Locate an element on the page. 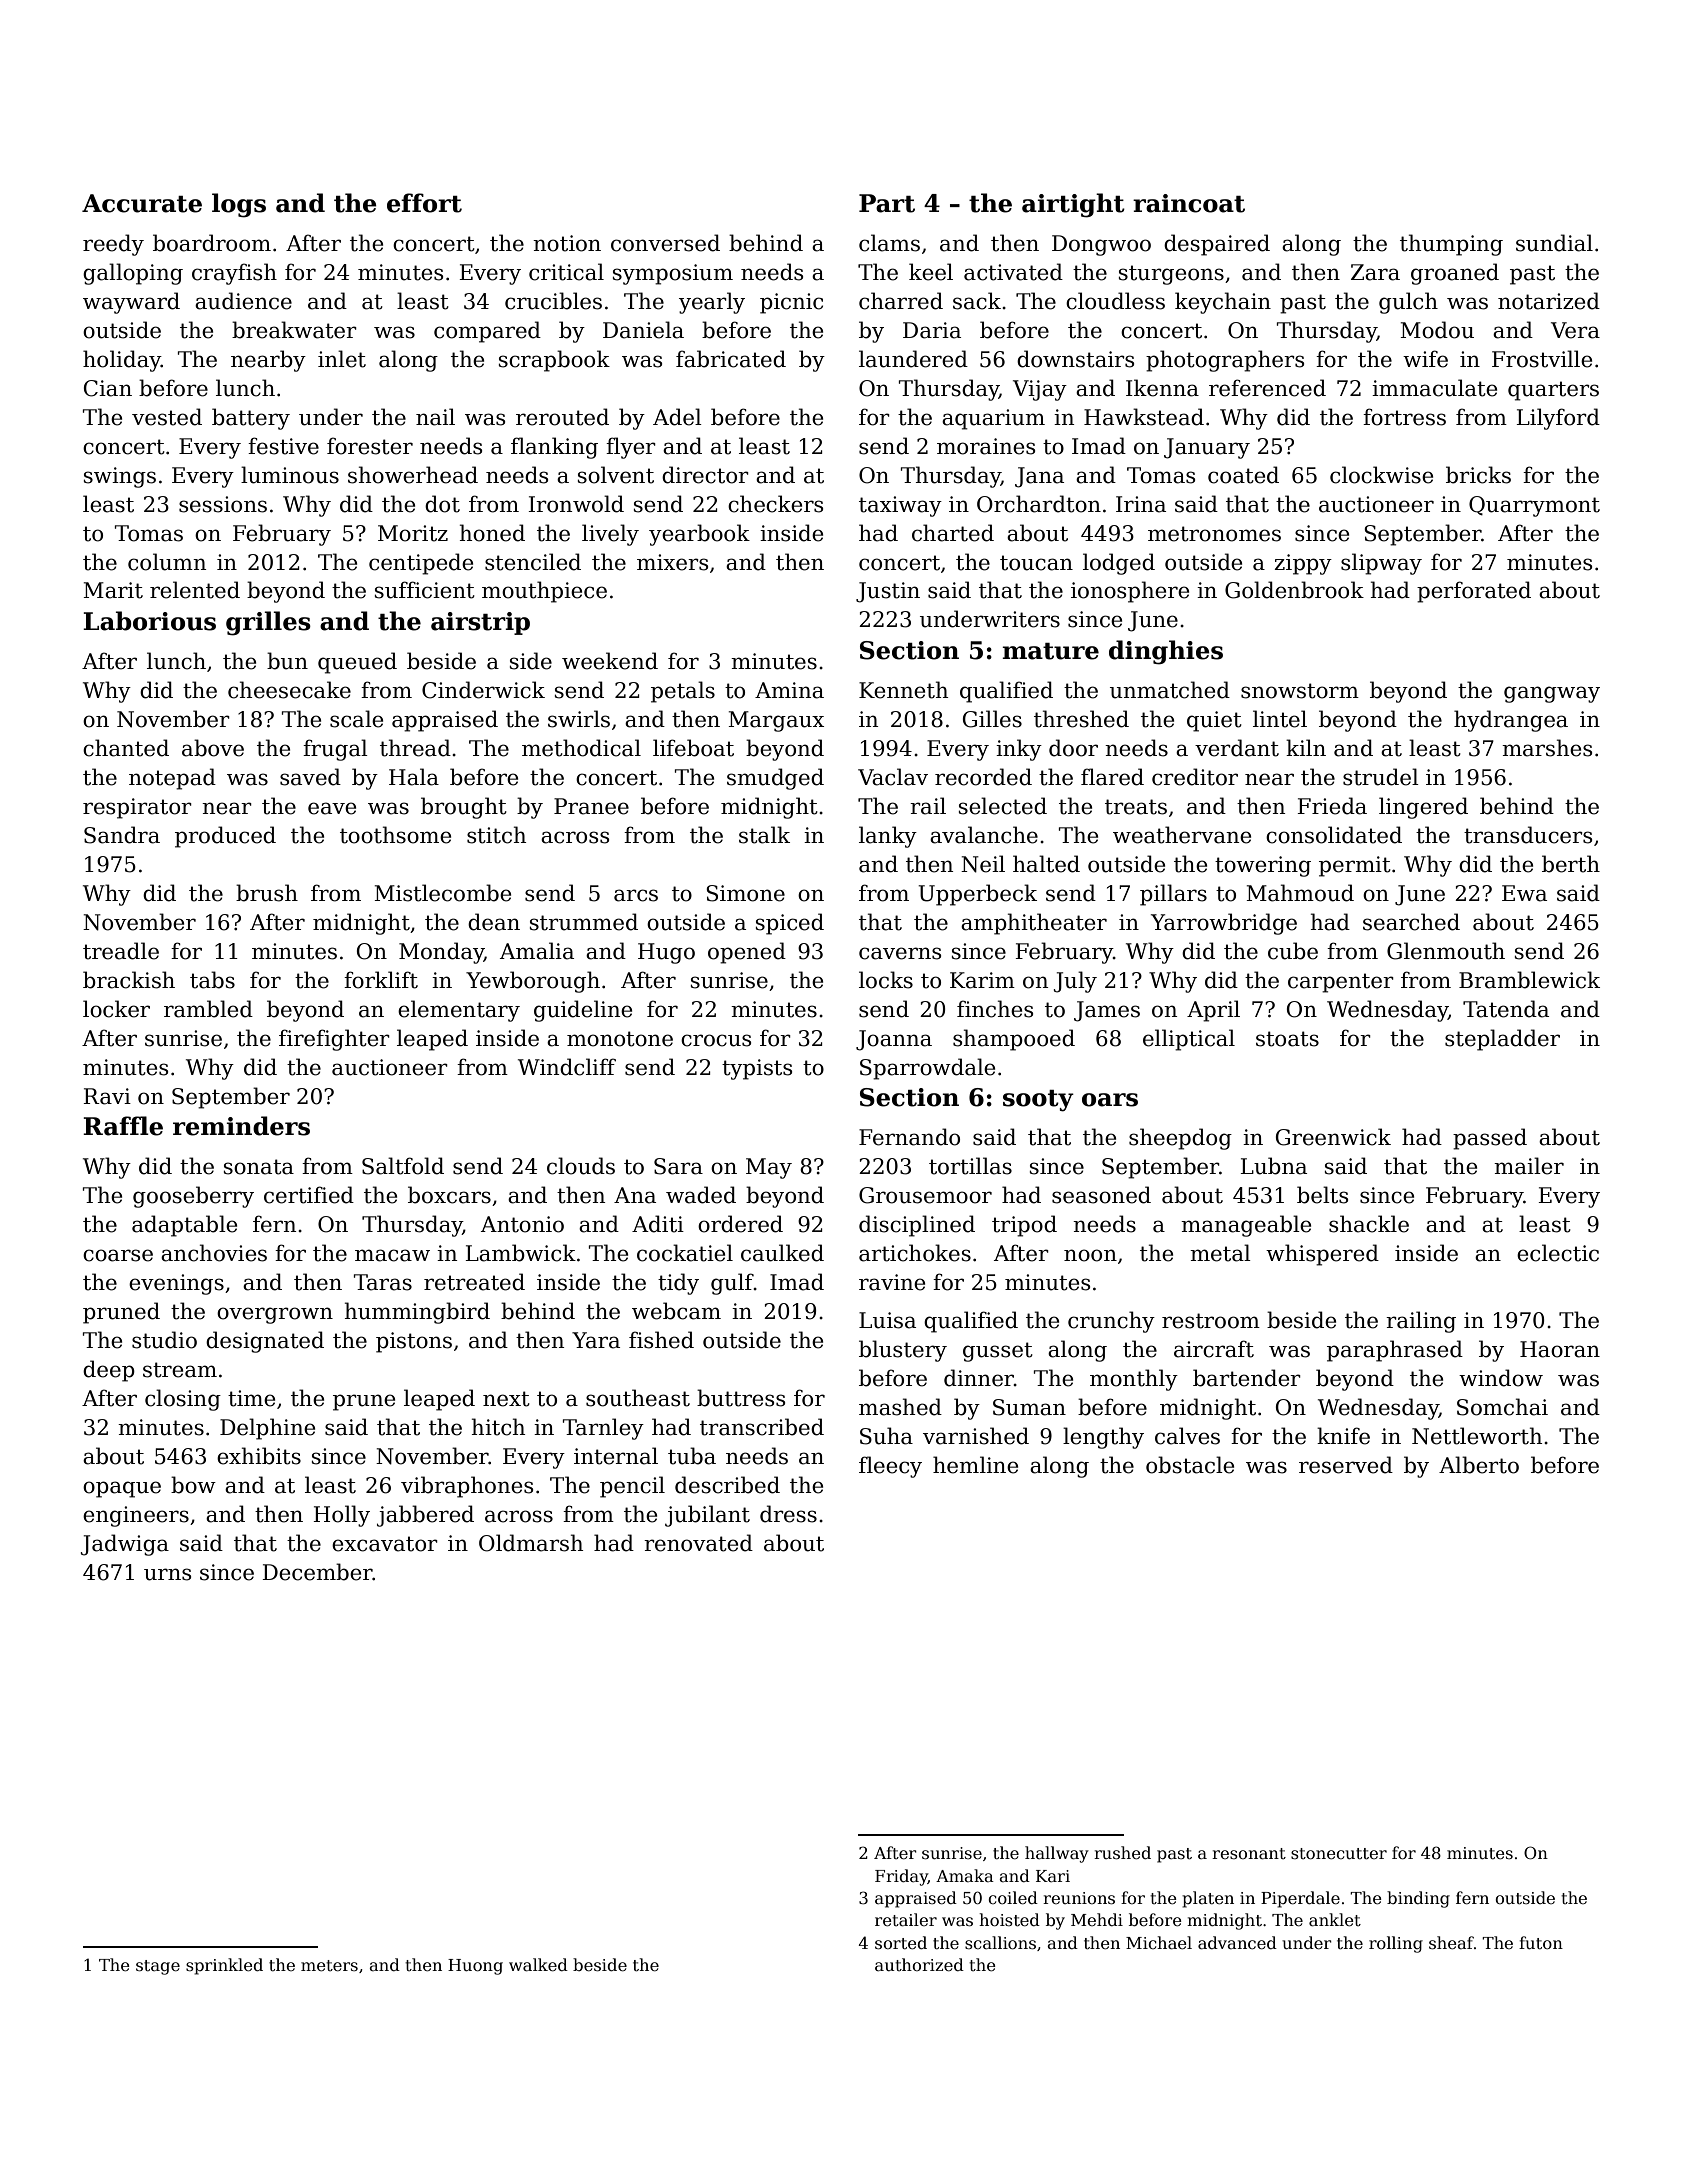  Daria is located at coordinates (932, 330).
